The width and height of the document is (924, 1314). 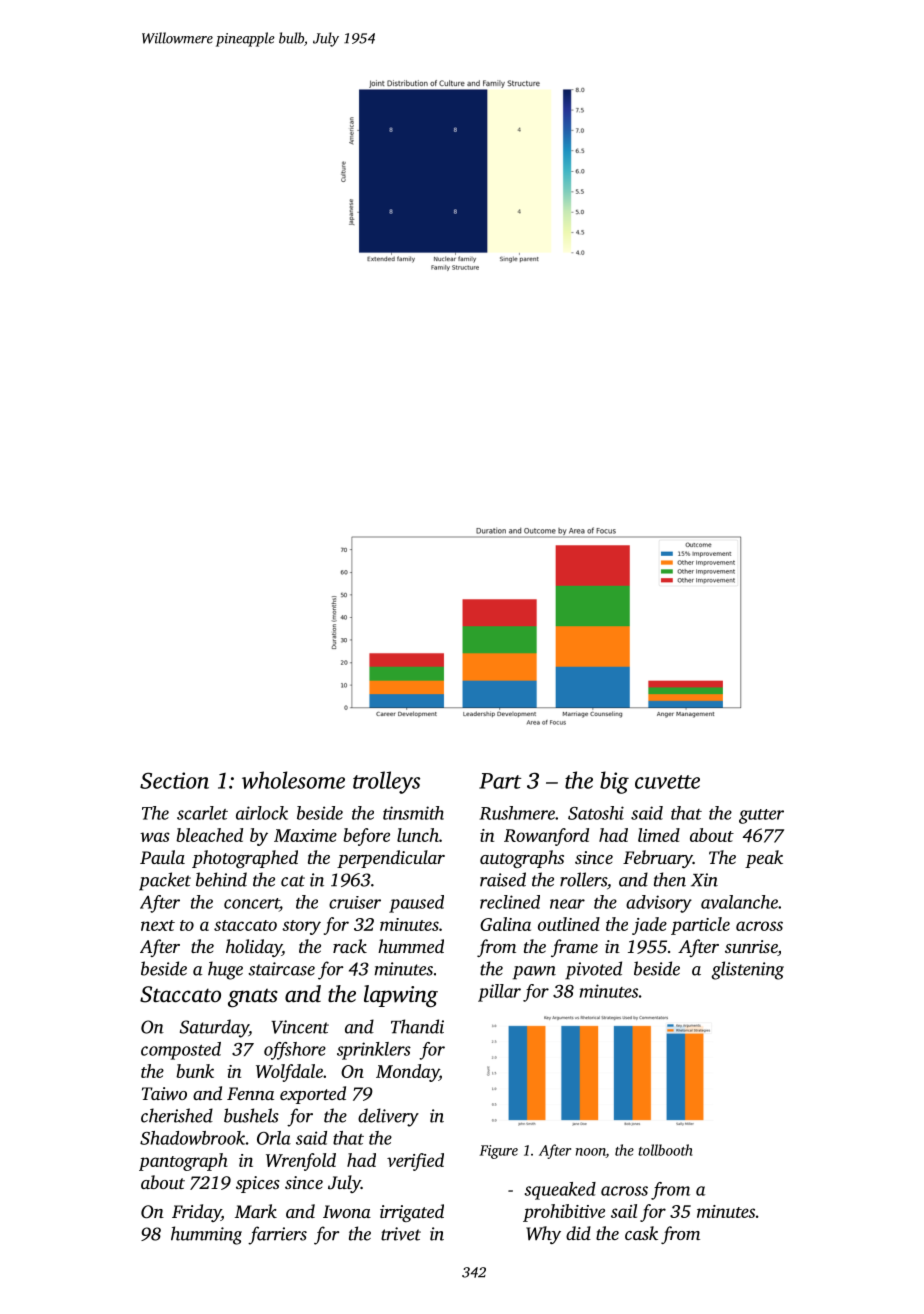 What do you see at coordinates (183, 1162) in the document?
I see `pantograph` at bounding box center [183, 1162].
